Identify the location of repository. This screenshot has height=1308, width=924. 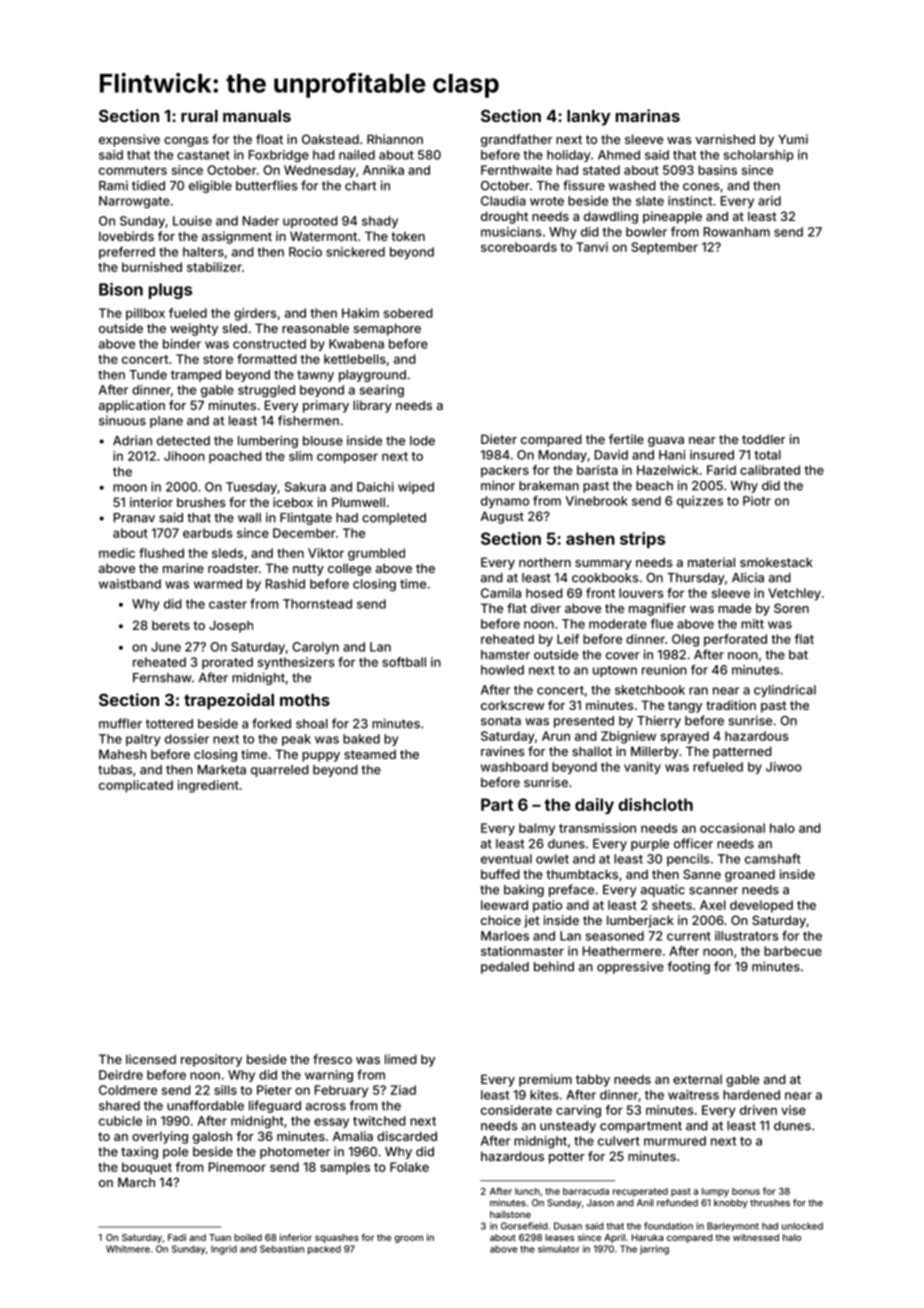
(211, 1060).
